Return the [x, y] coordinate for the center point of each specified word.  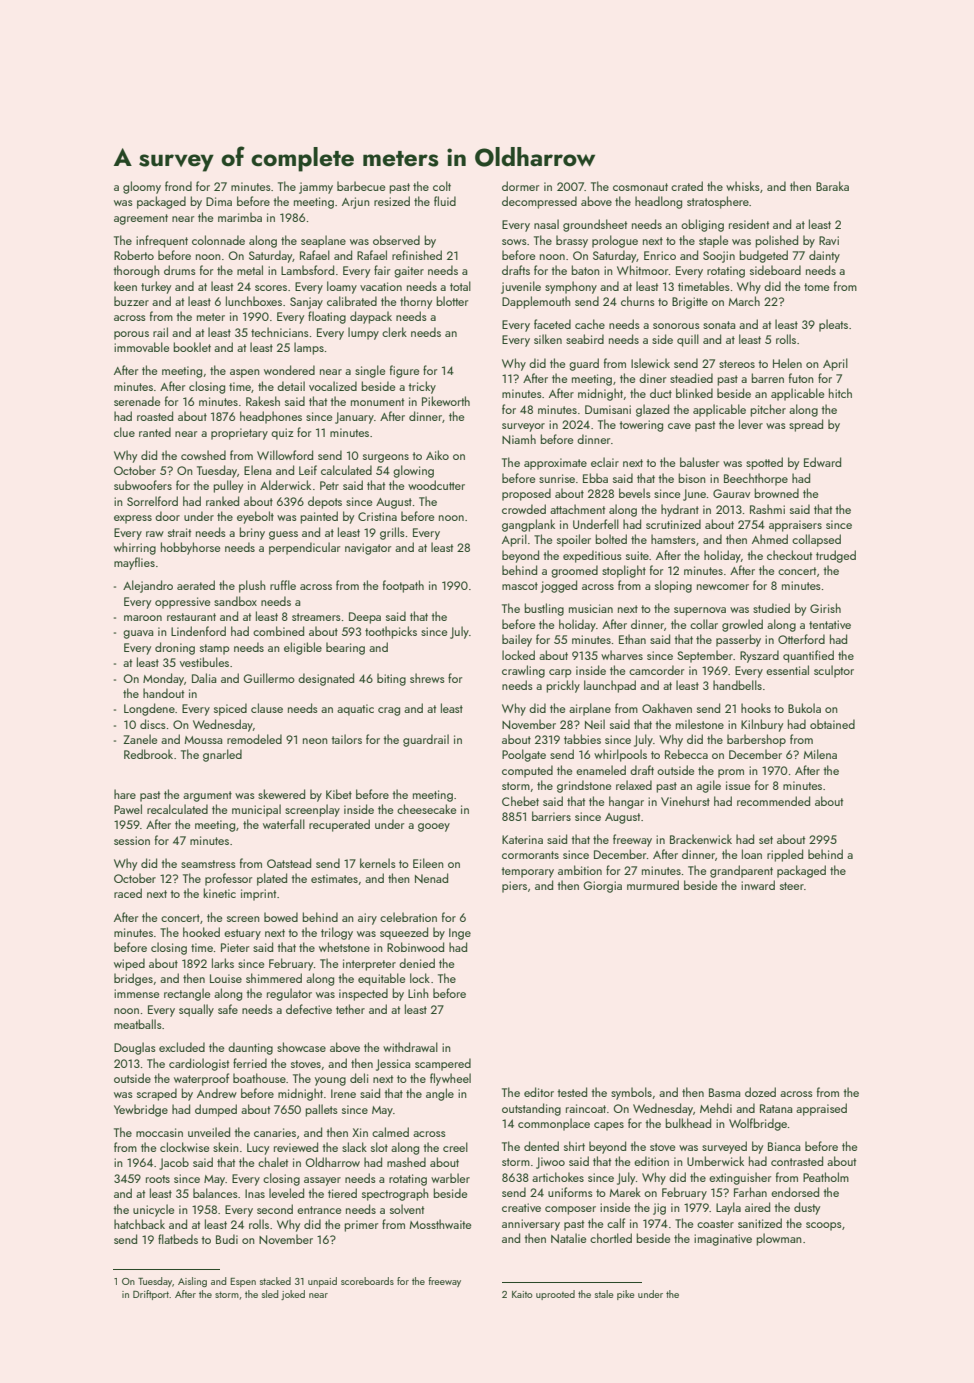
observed [396, 240]
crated [687, 186]
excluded [182, 1047]
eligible [303, 648]
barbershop [756, 740]
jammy [316, 188]
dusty [807, 1208]
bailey [517, 640]
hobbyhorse [190, 548]
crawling [523, 671]
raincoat [586, 1108]
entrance [319, 1210]
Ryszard [759, 656]
